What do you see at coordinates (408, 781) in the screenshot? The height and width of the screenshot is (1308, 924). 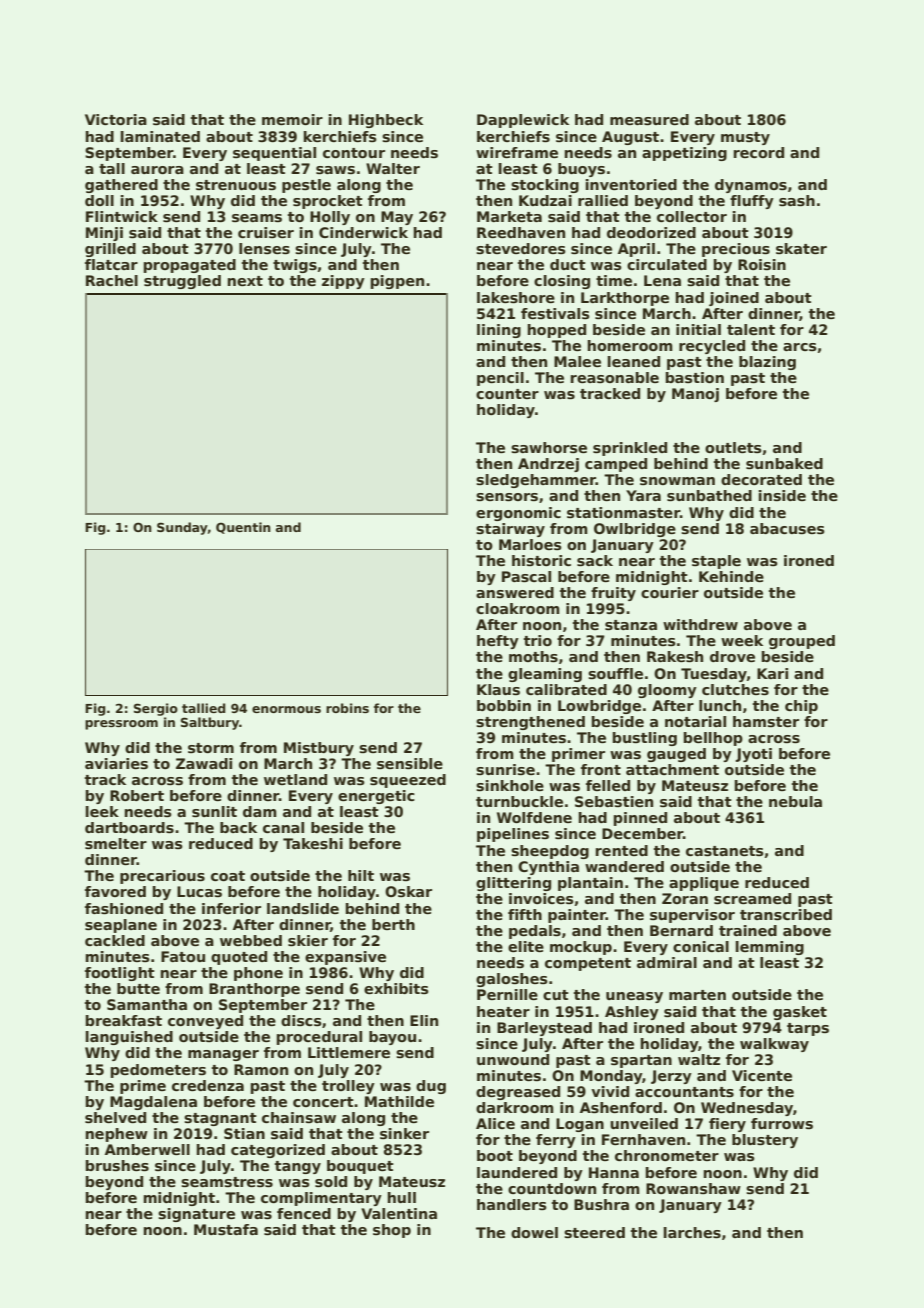 I see `squeezed` at bounding box center [408, 781].
